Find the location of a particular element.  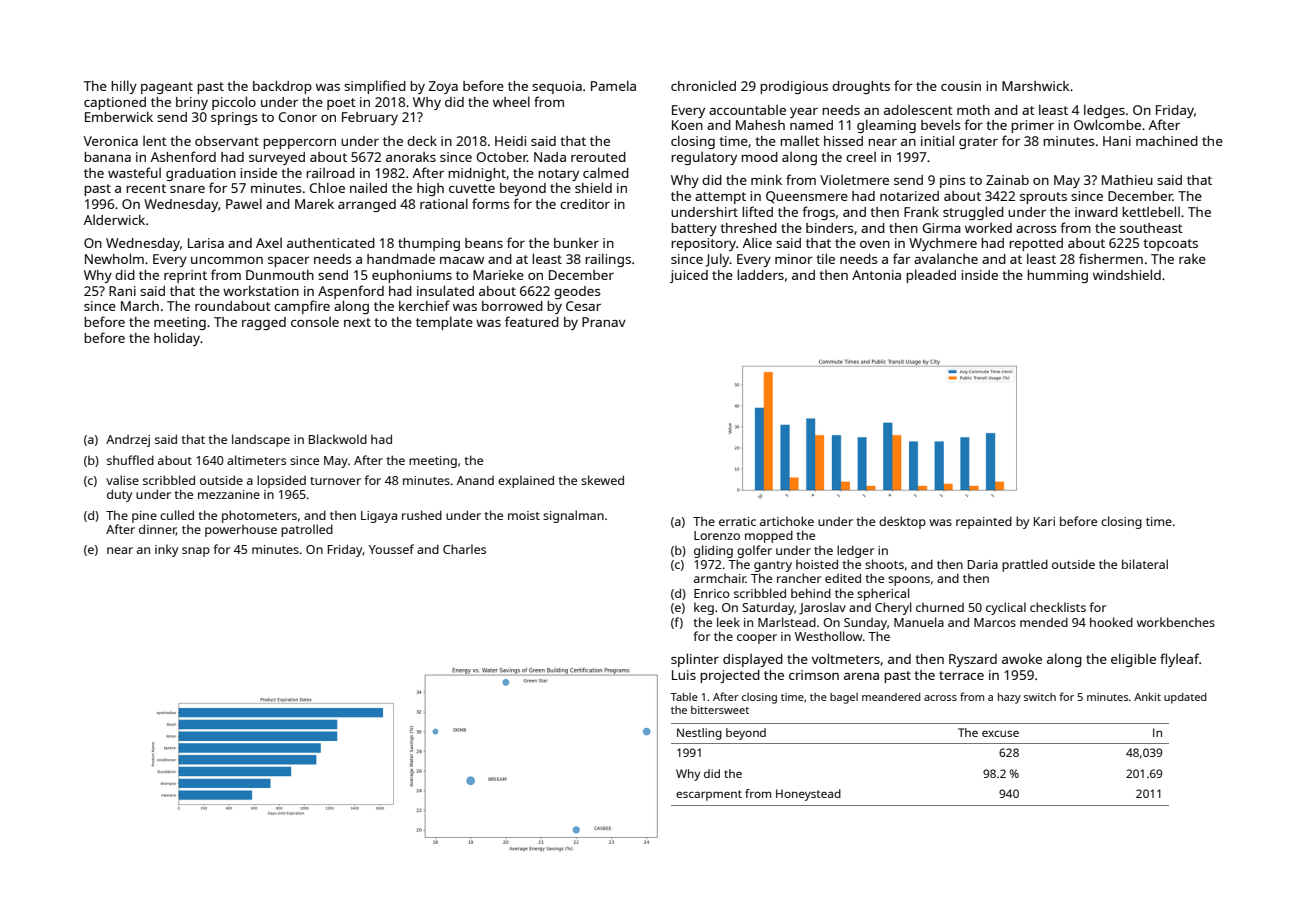

Alderwick is located at coordinates (114, 220).
